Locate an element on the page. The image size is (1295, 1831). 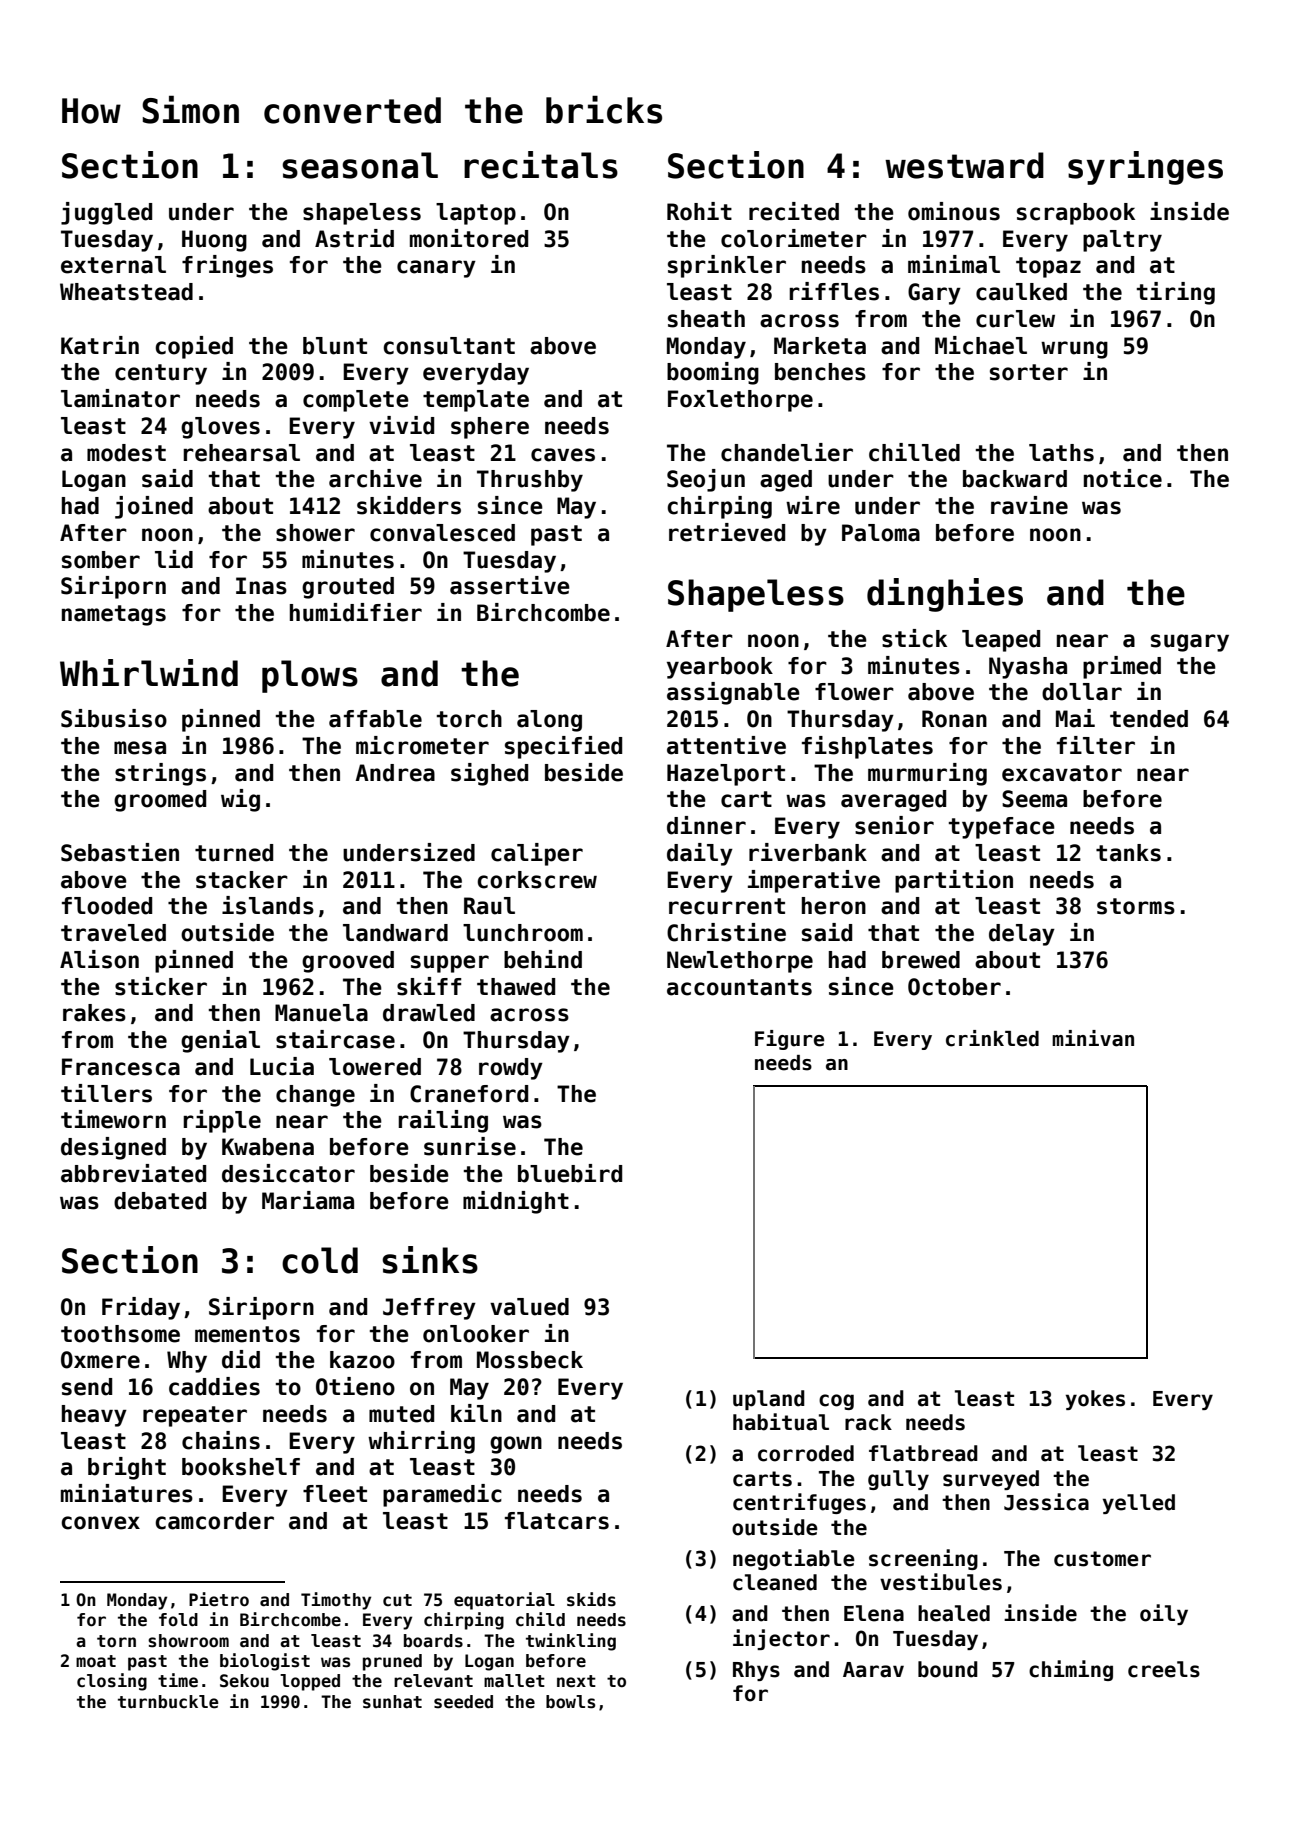
seasonal is located at coordinates (360, 165).
